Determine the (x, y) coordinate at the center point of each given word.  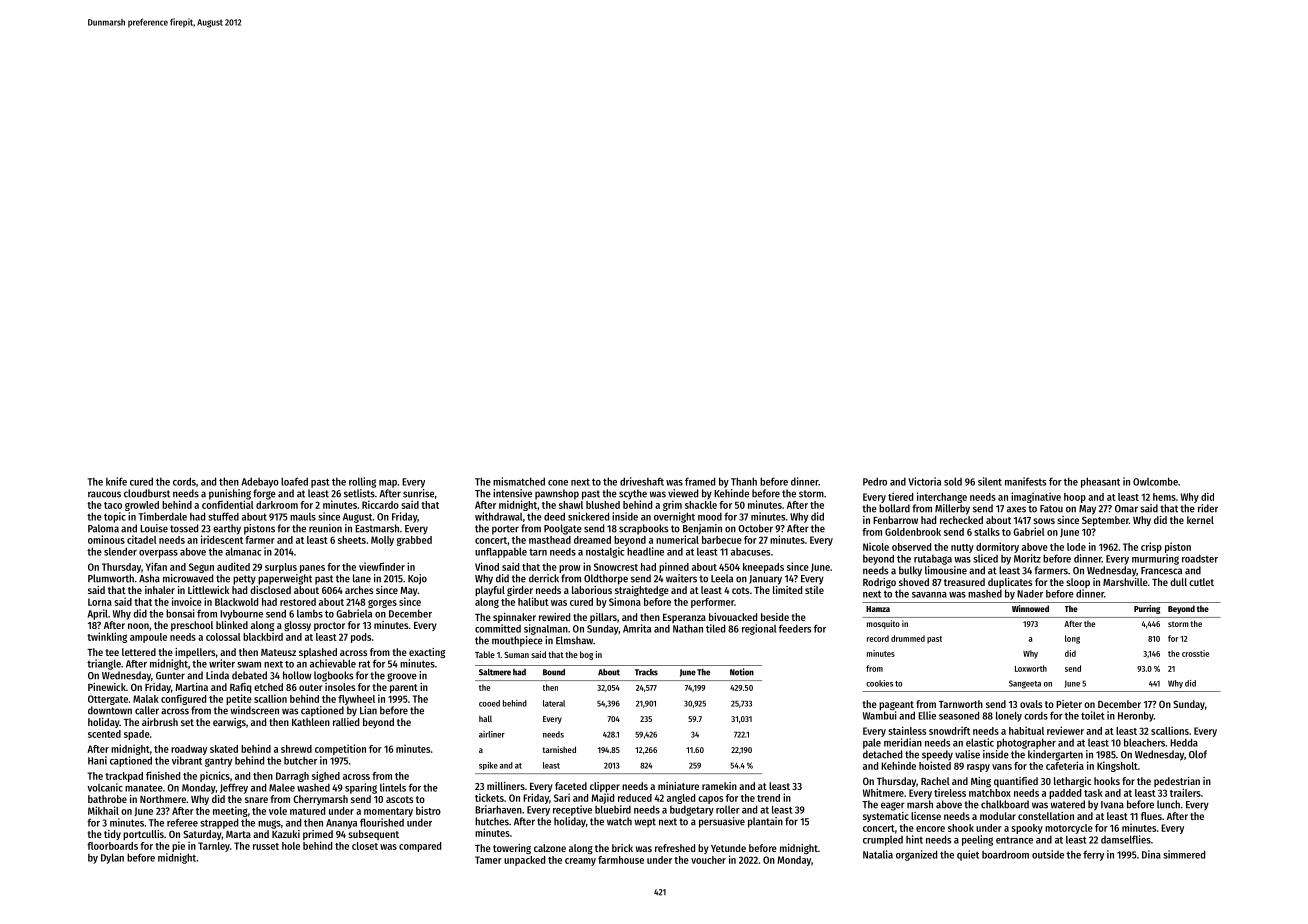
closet (365, 846)
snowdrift (949, 730)
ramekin (719, 786)
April (97, 614)
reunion (325, 528)
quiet (968, 855)
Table (485, 654)
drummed (908, 638)
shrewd (296, 749)
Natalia (878, 854)
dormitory (997, 547)
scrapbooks (643, 529)
